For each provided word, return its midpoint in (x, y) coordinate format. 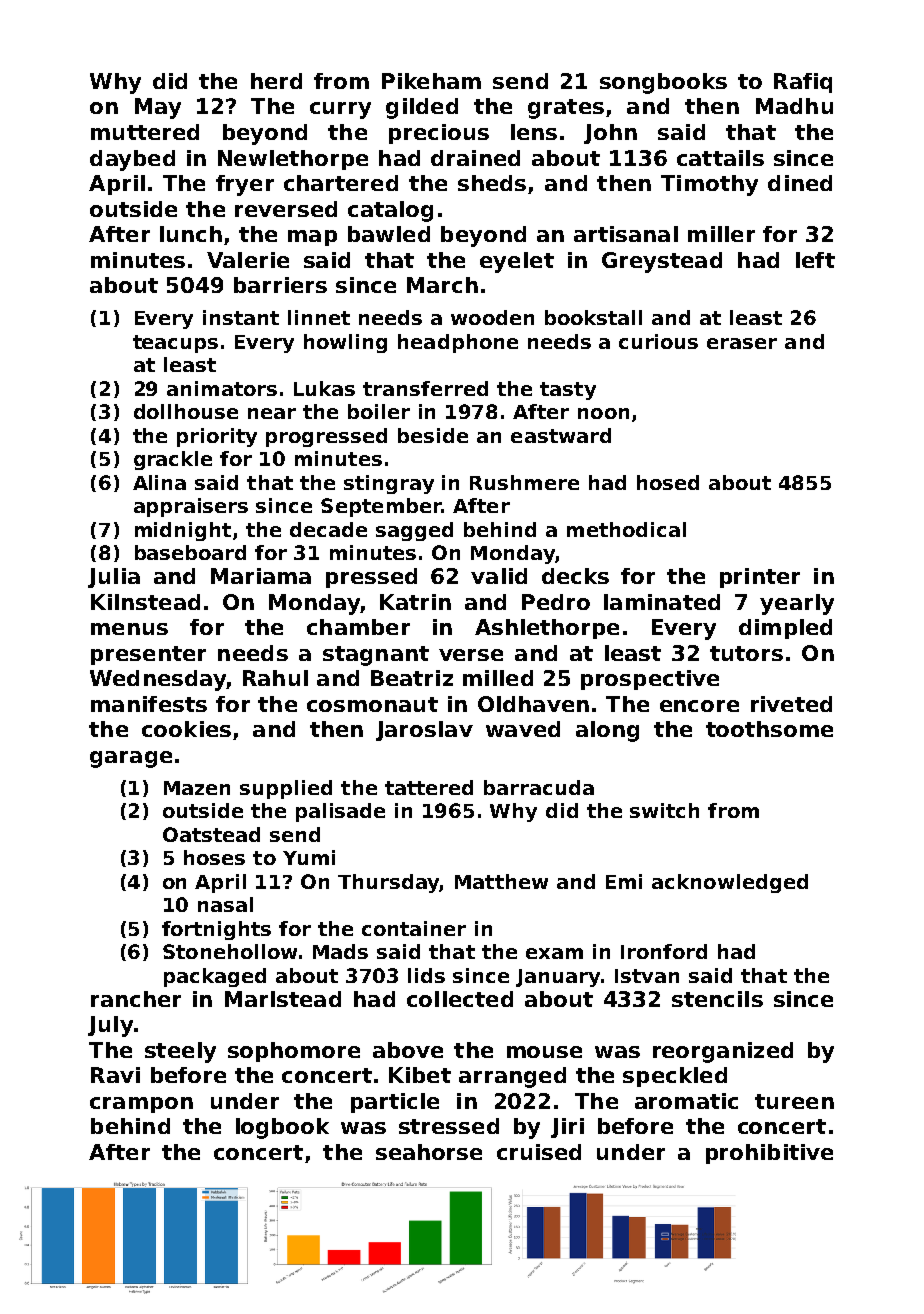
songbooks (663, 83)
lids (426, 975)
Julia (114, 578)
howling (345, 343)
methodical (626, 529)
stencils (717, 999)
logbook (282, 1128)
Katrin (415, 602)
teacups (175, 344)
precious (439, 134)
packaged (215, 977)
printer (760, 578)
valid (499, 576)
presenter (148, 655)
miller (721, 234)
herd (276, 81)
